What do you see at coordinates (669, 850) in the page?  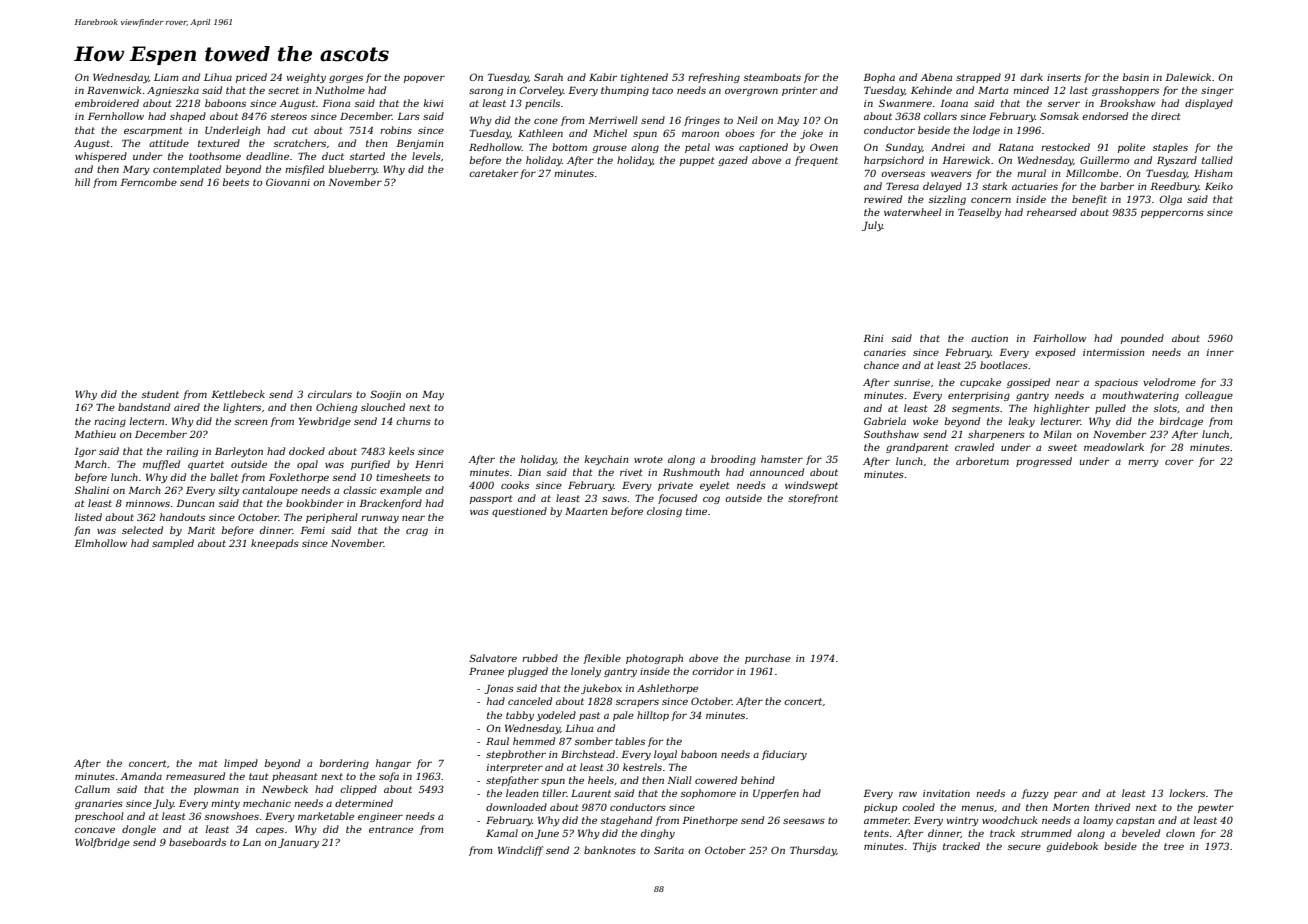 I see `Sarita` at bounding box center [669, 850].
